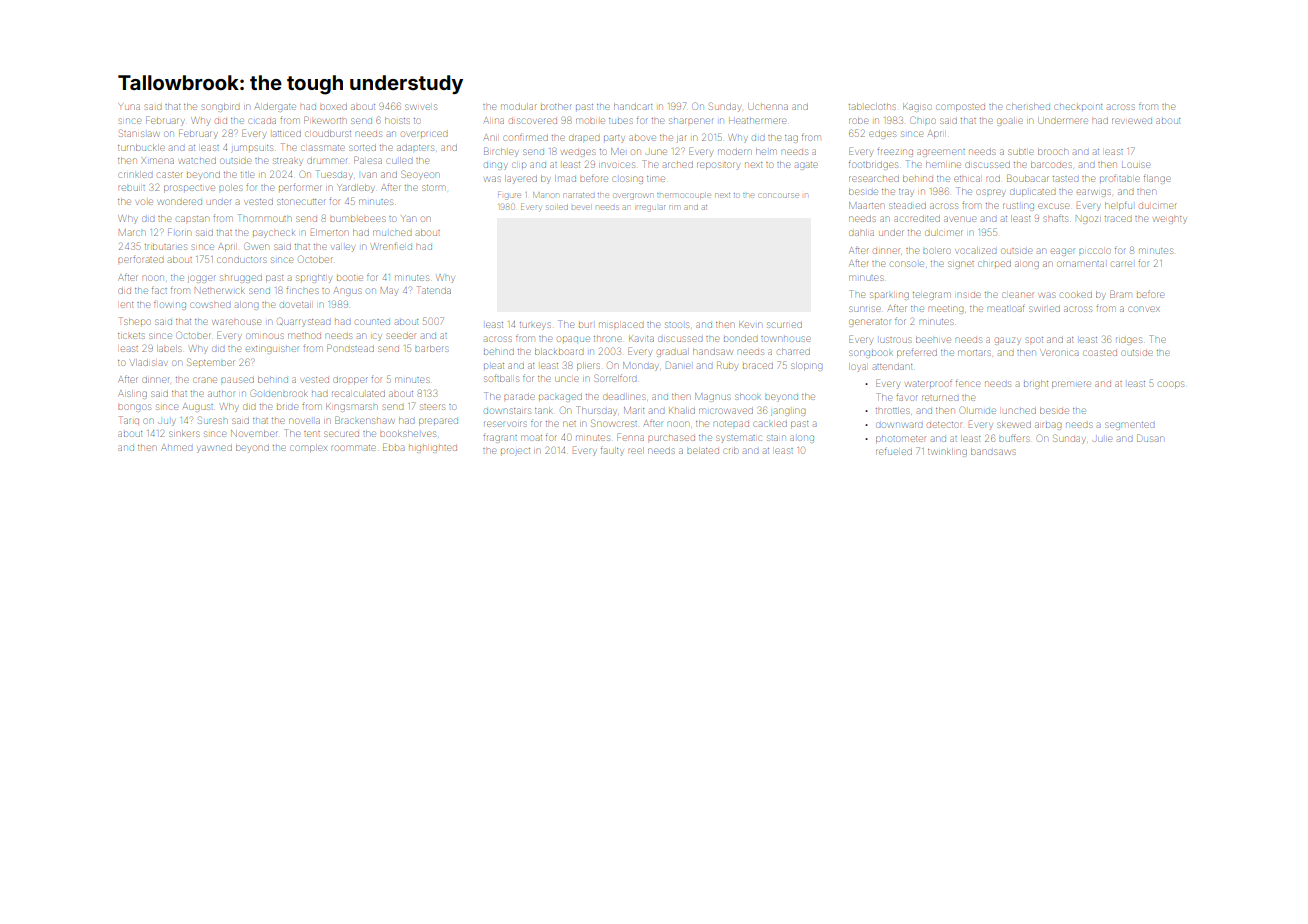 This screenshot has height=924, width=1308. Describe the element at coordinates (220, 108) in the screenshot. I see `songbird` at that location.
